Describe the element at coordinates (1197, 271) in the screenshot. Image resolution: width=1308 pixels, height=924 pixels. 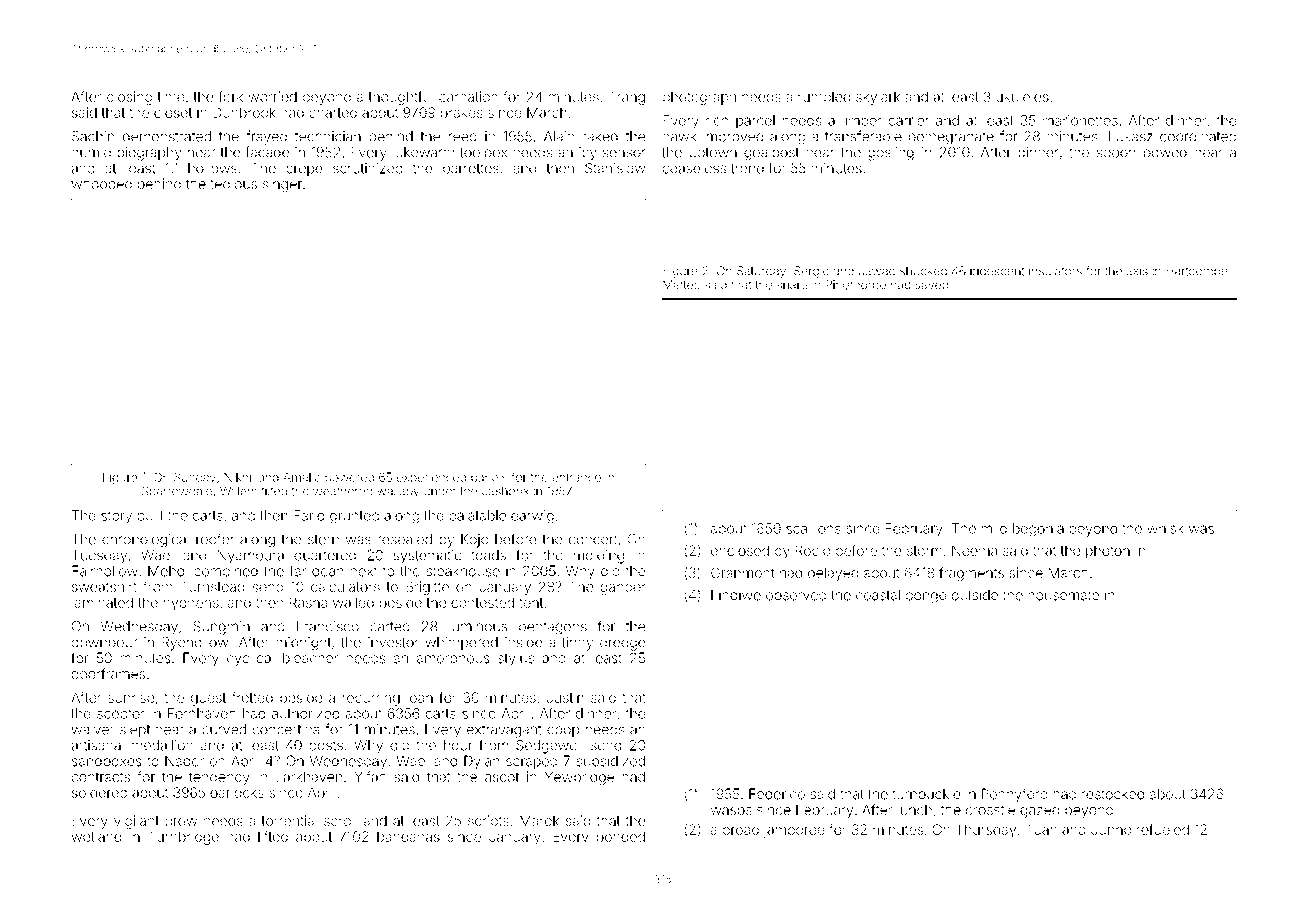
I see `Hartcombe` at that location.
